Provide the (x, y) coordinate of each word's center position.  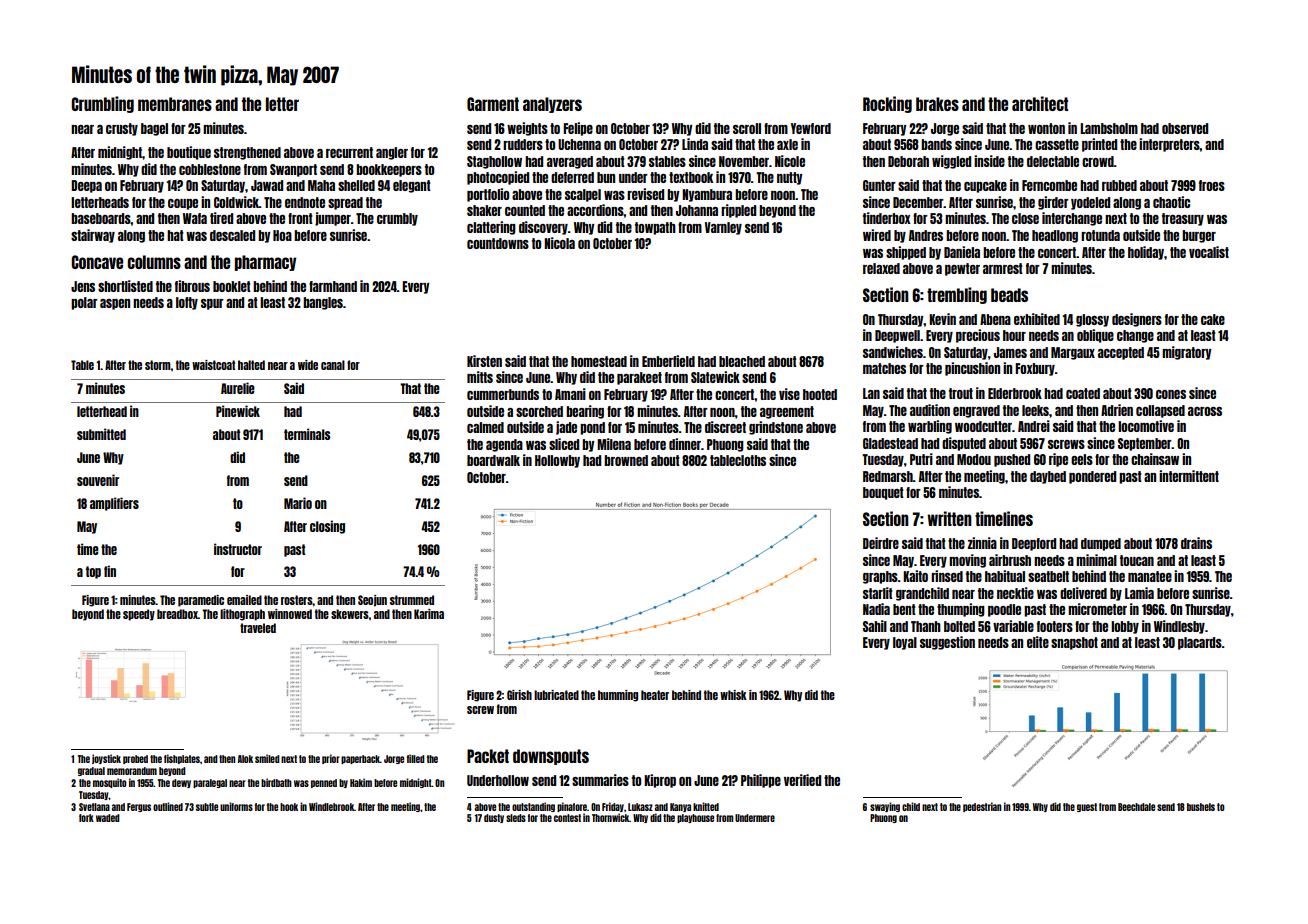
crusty (122, 129)
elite (1038, 642)
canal (333, 365)
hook (289, 807)
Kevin (942, 319)
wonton (1046, 128)
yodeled (1090, 203)
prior (331, 759)
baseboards (101, 218)
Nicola (559, 243)
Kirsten (484, 361)
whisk (733, 695)
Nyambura (707, 195)
